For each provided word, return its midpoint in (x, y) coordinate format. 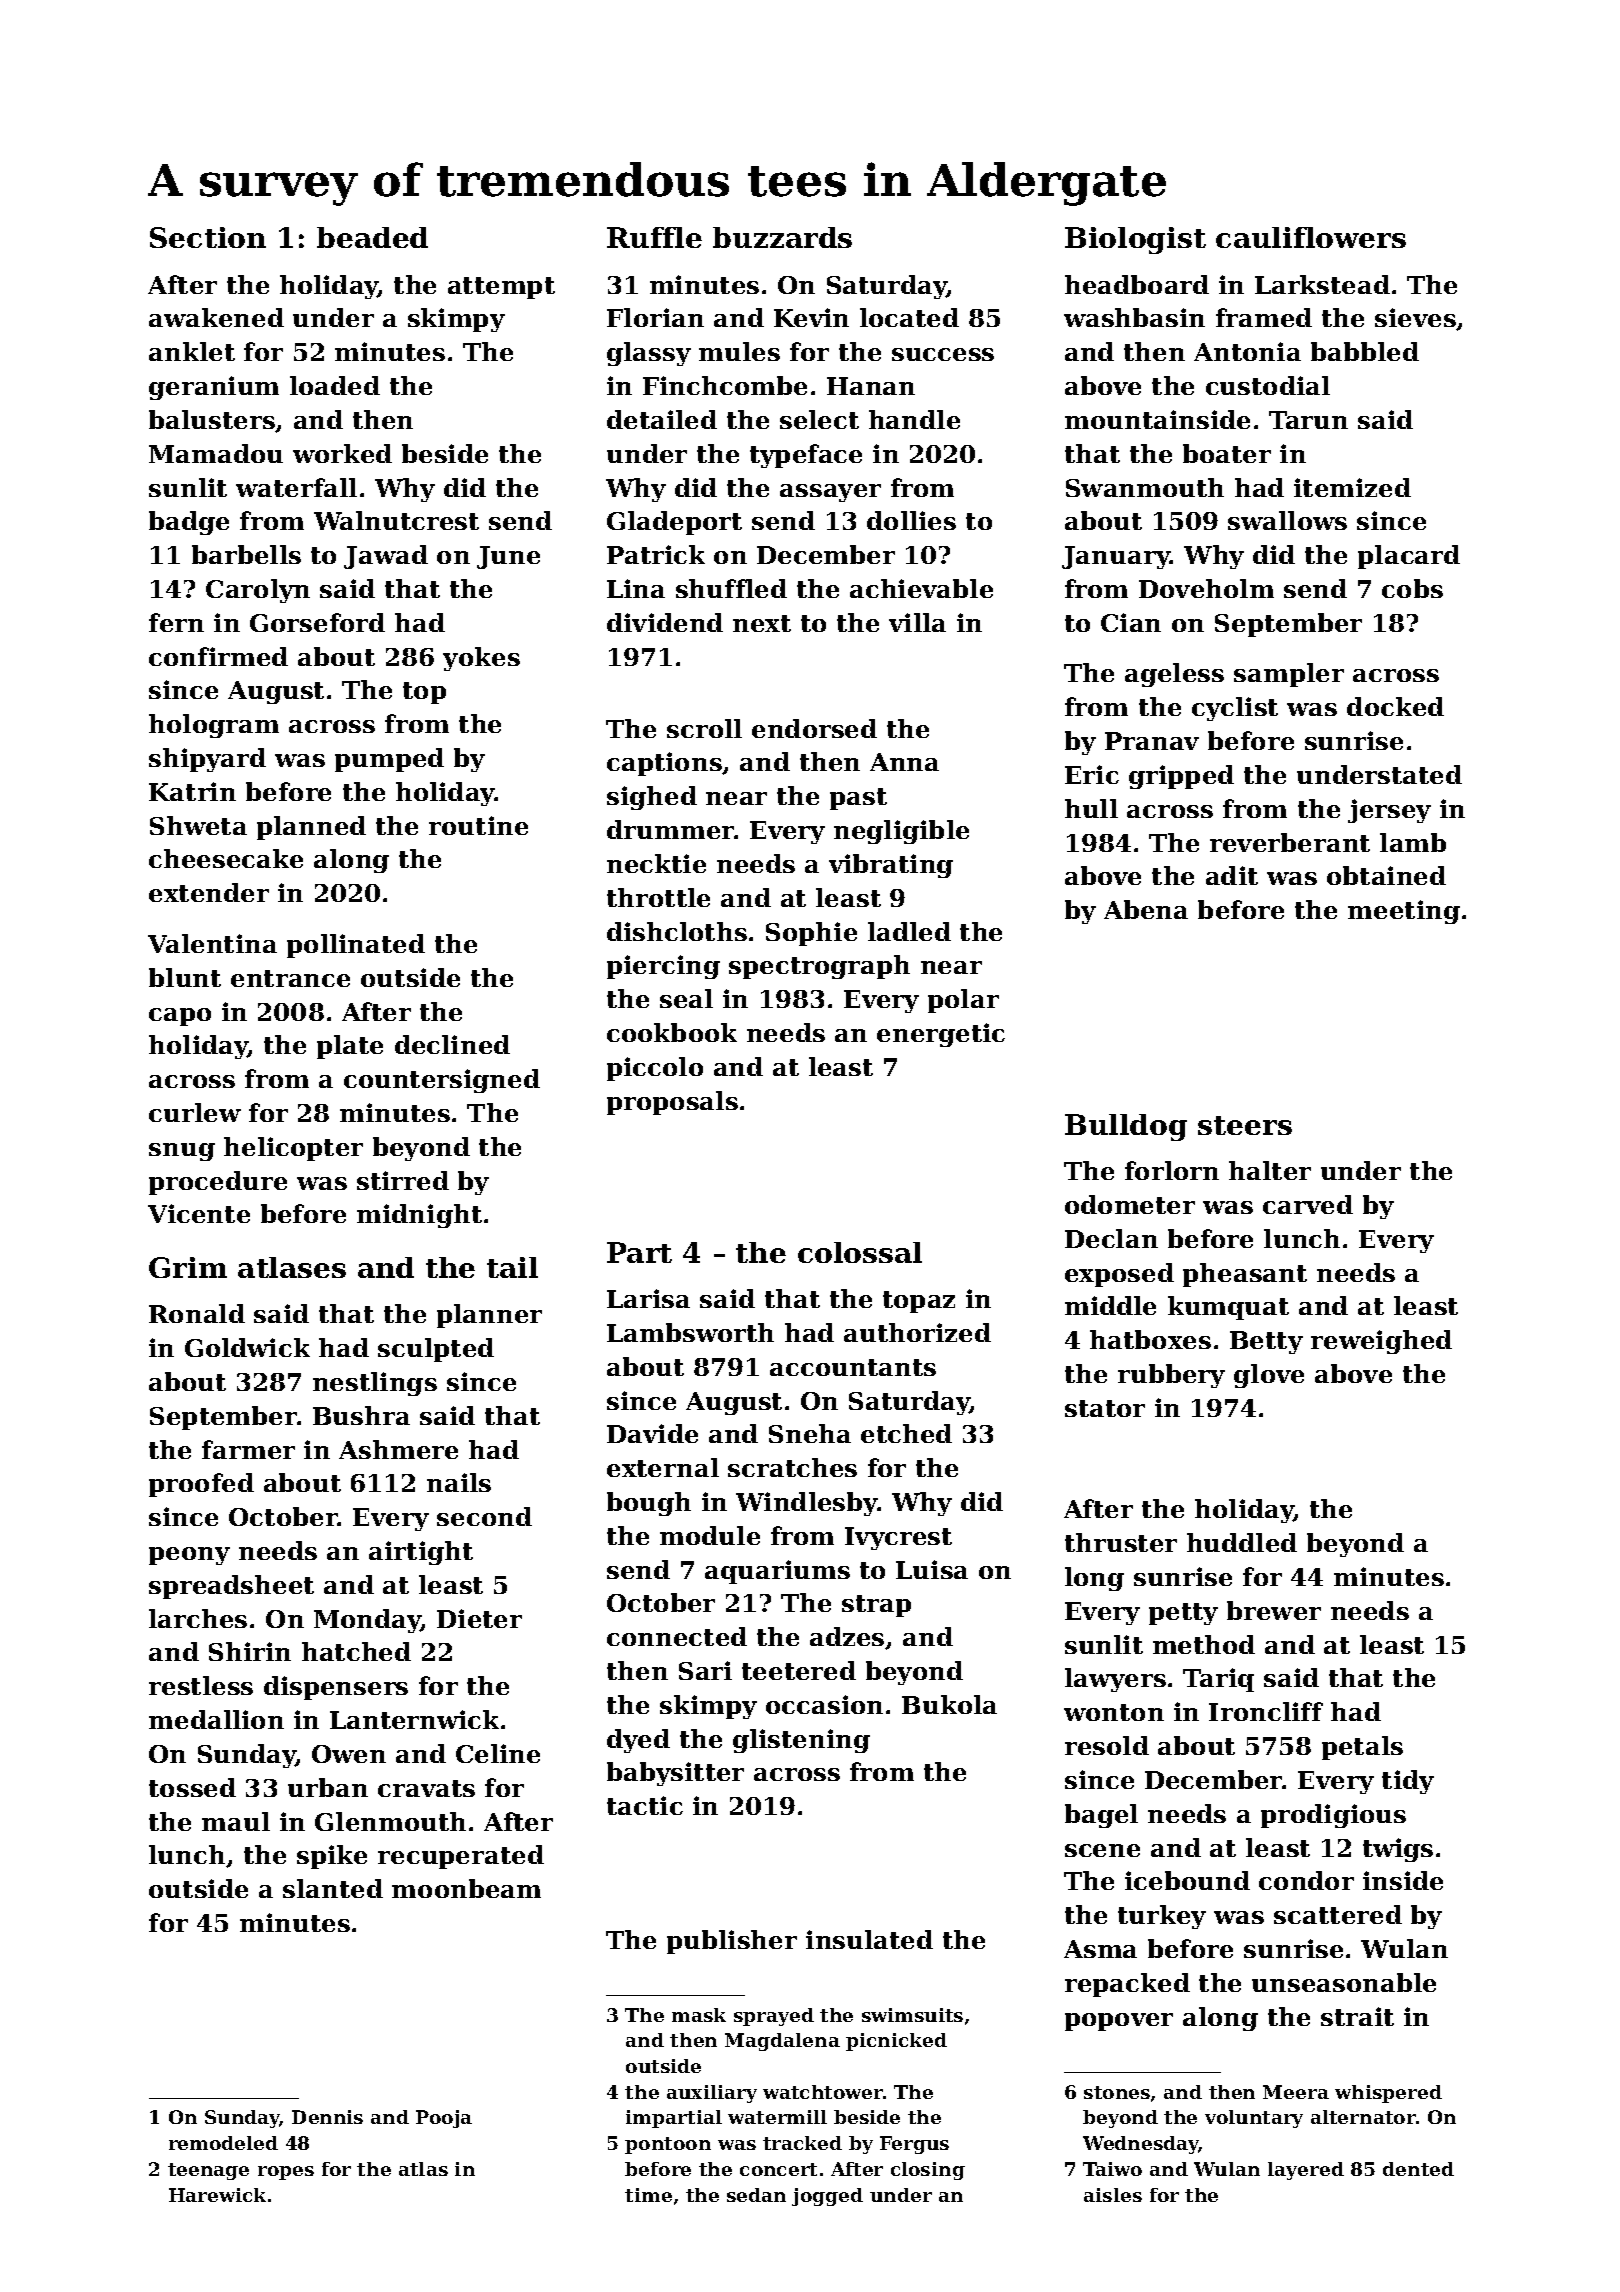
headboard (1137, 284)
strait (1357, 2016)
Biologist (1135, 240)
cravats (426, 1788)
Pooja (444, 2119)
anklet (192, 351)
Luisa (932, 1569)
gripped (1181, 777)
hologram (214, 726)
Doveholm (1206, 588)
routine (478, 825)
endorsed (814, 728)
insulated (869, 1939)
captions (664, 764)
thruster (1121, 1542)
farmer (248, 1449)
